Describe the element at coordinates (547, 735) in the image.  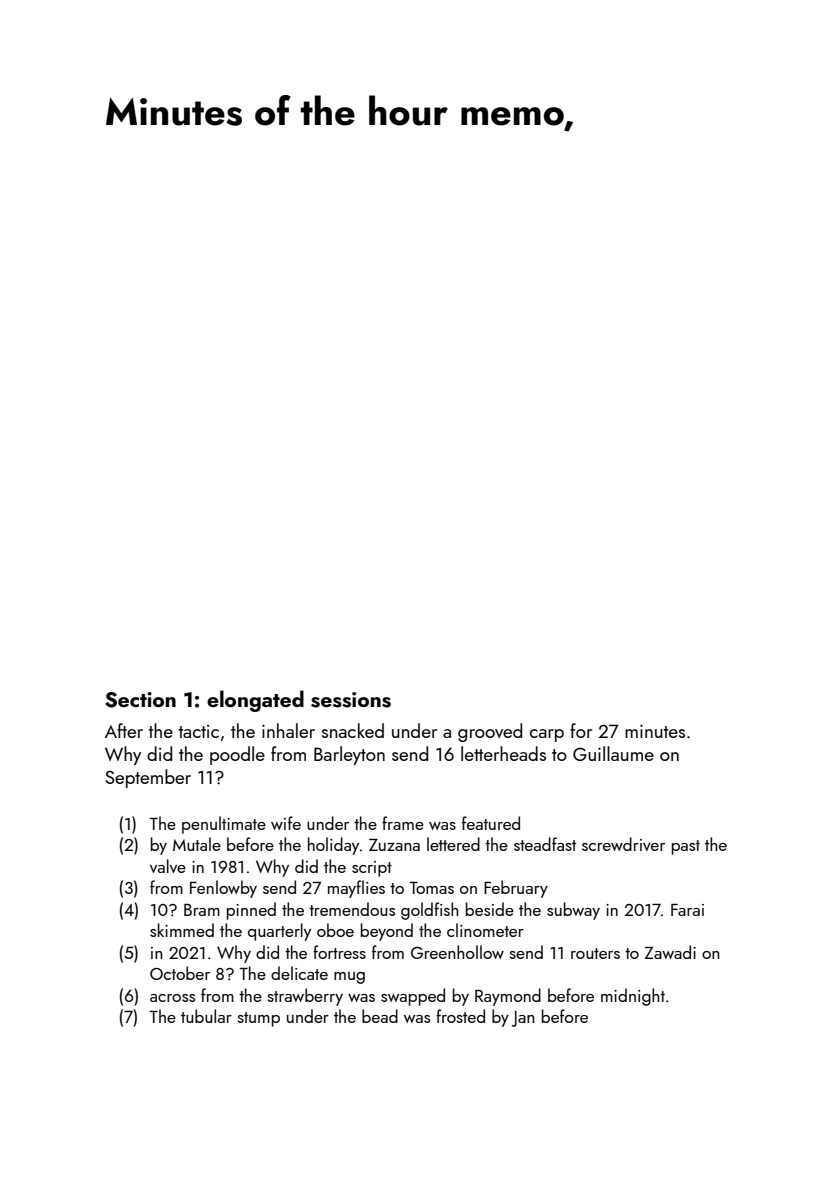
I see `carp` at that location.
